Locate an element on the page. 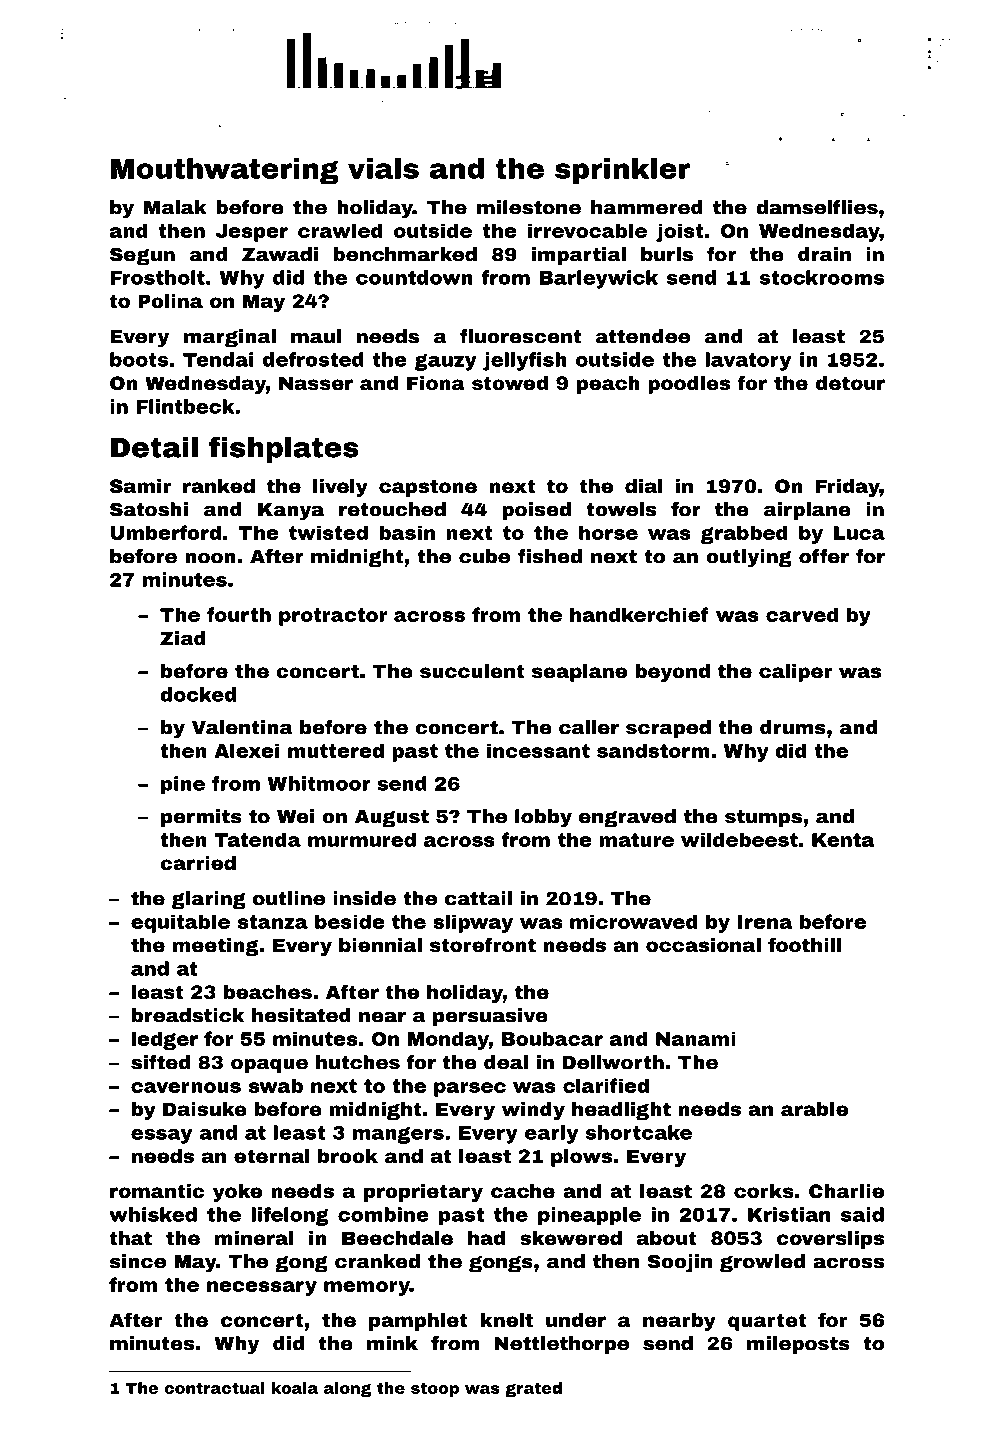 Image resolution: width=994 pixels, height=1440 pixels. cattail is located at coordinates (478, 898).
